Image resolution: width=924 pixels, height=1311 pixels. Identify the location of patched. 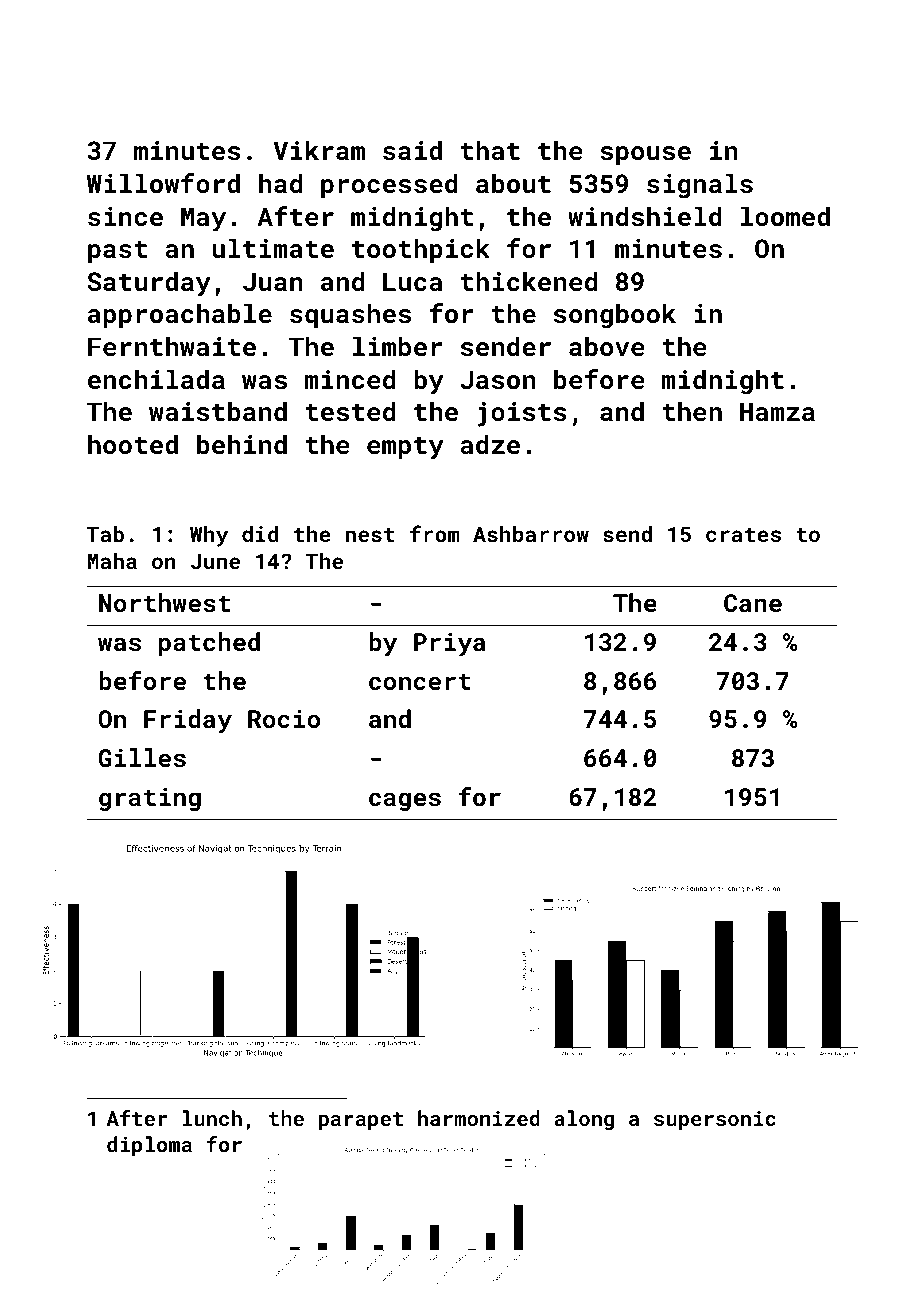
(209, 644).
